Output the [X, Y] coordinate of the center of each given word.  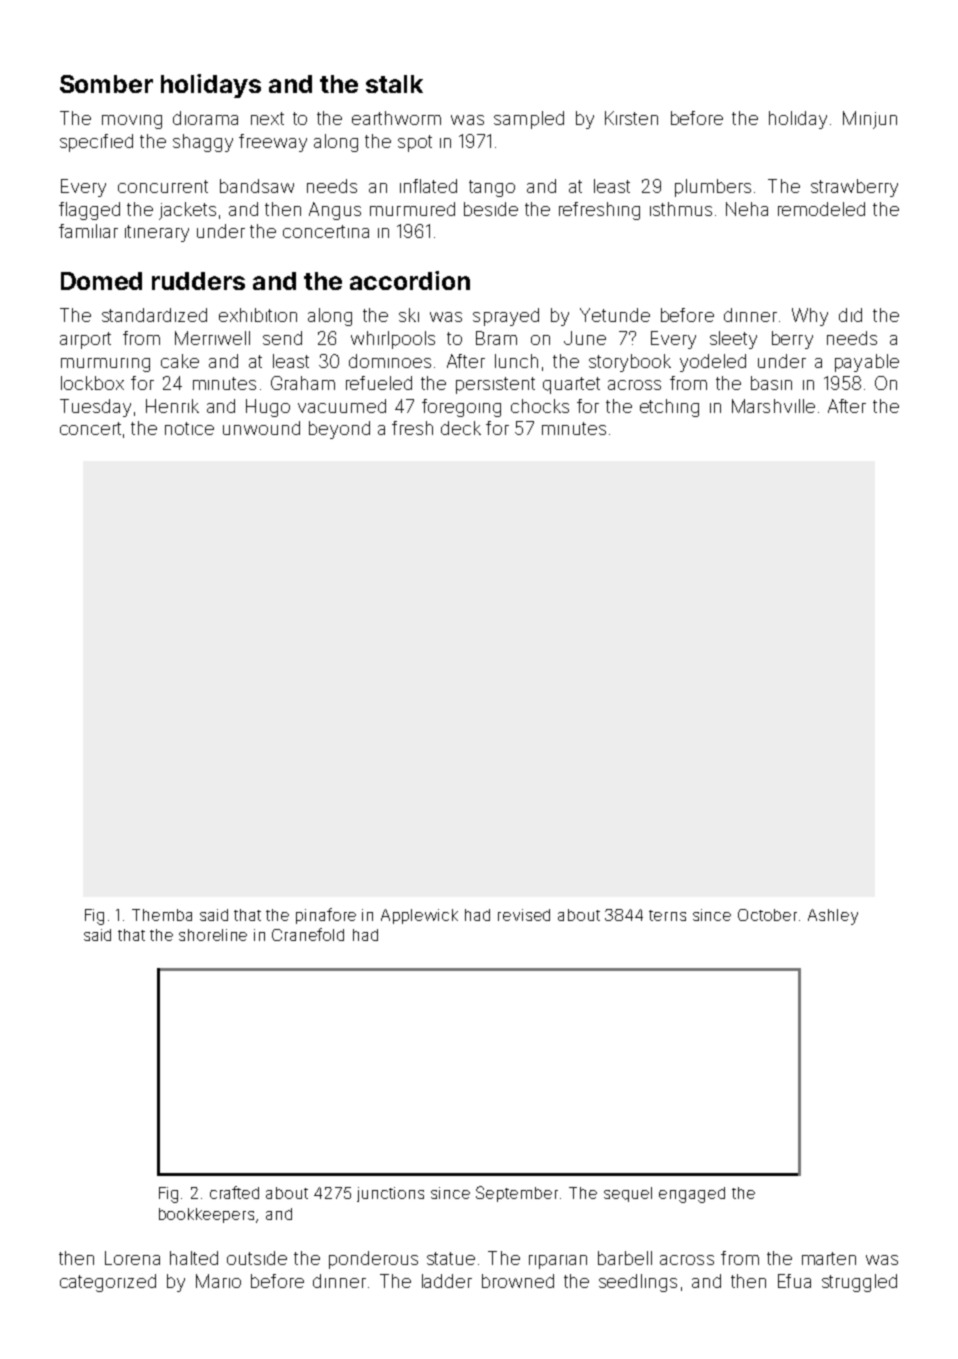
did [850, 315]
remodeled [821, 209]
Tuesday [95, 408]
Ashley [833, 917]
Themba [162, 915]
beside [491, 209]
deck [461, 428]
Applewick [419, 916]
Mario [218, 1281]
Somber [106, 84]
